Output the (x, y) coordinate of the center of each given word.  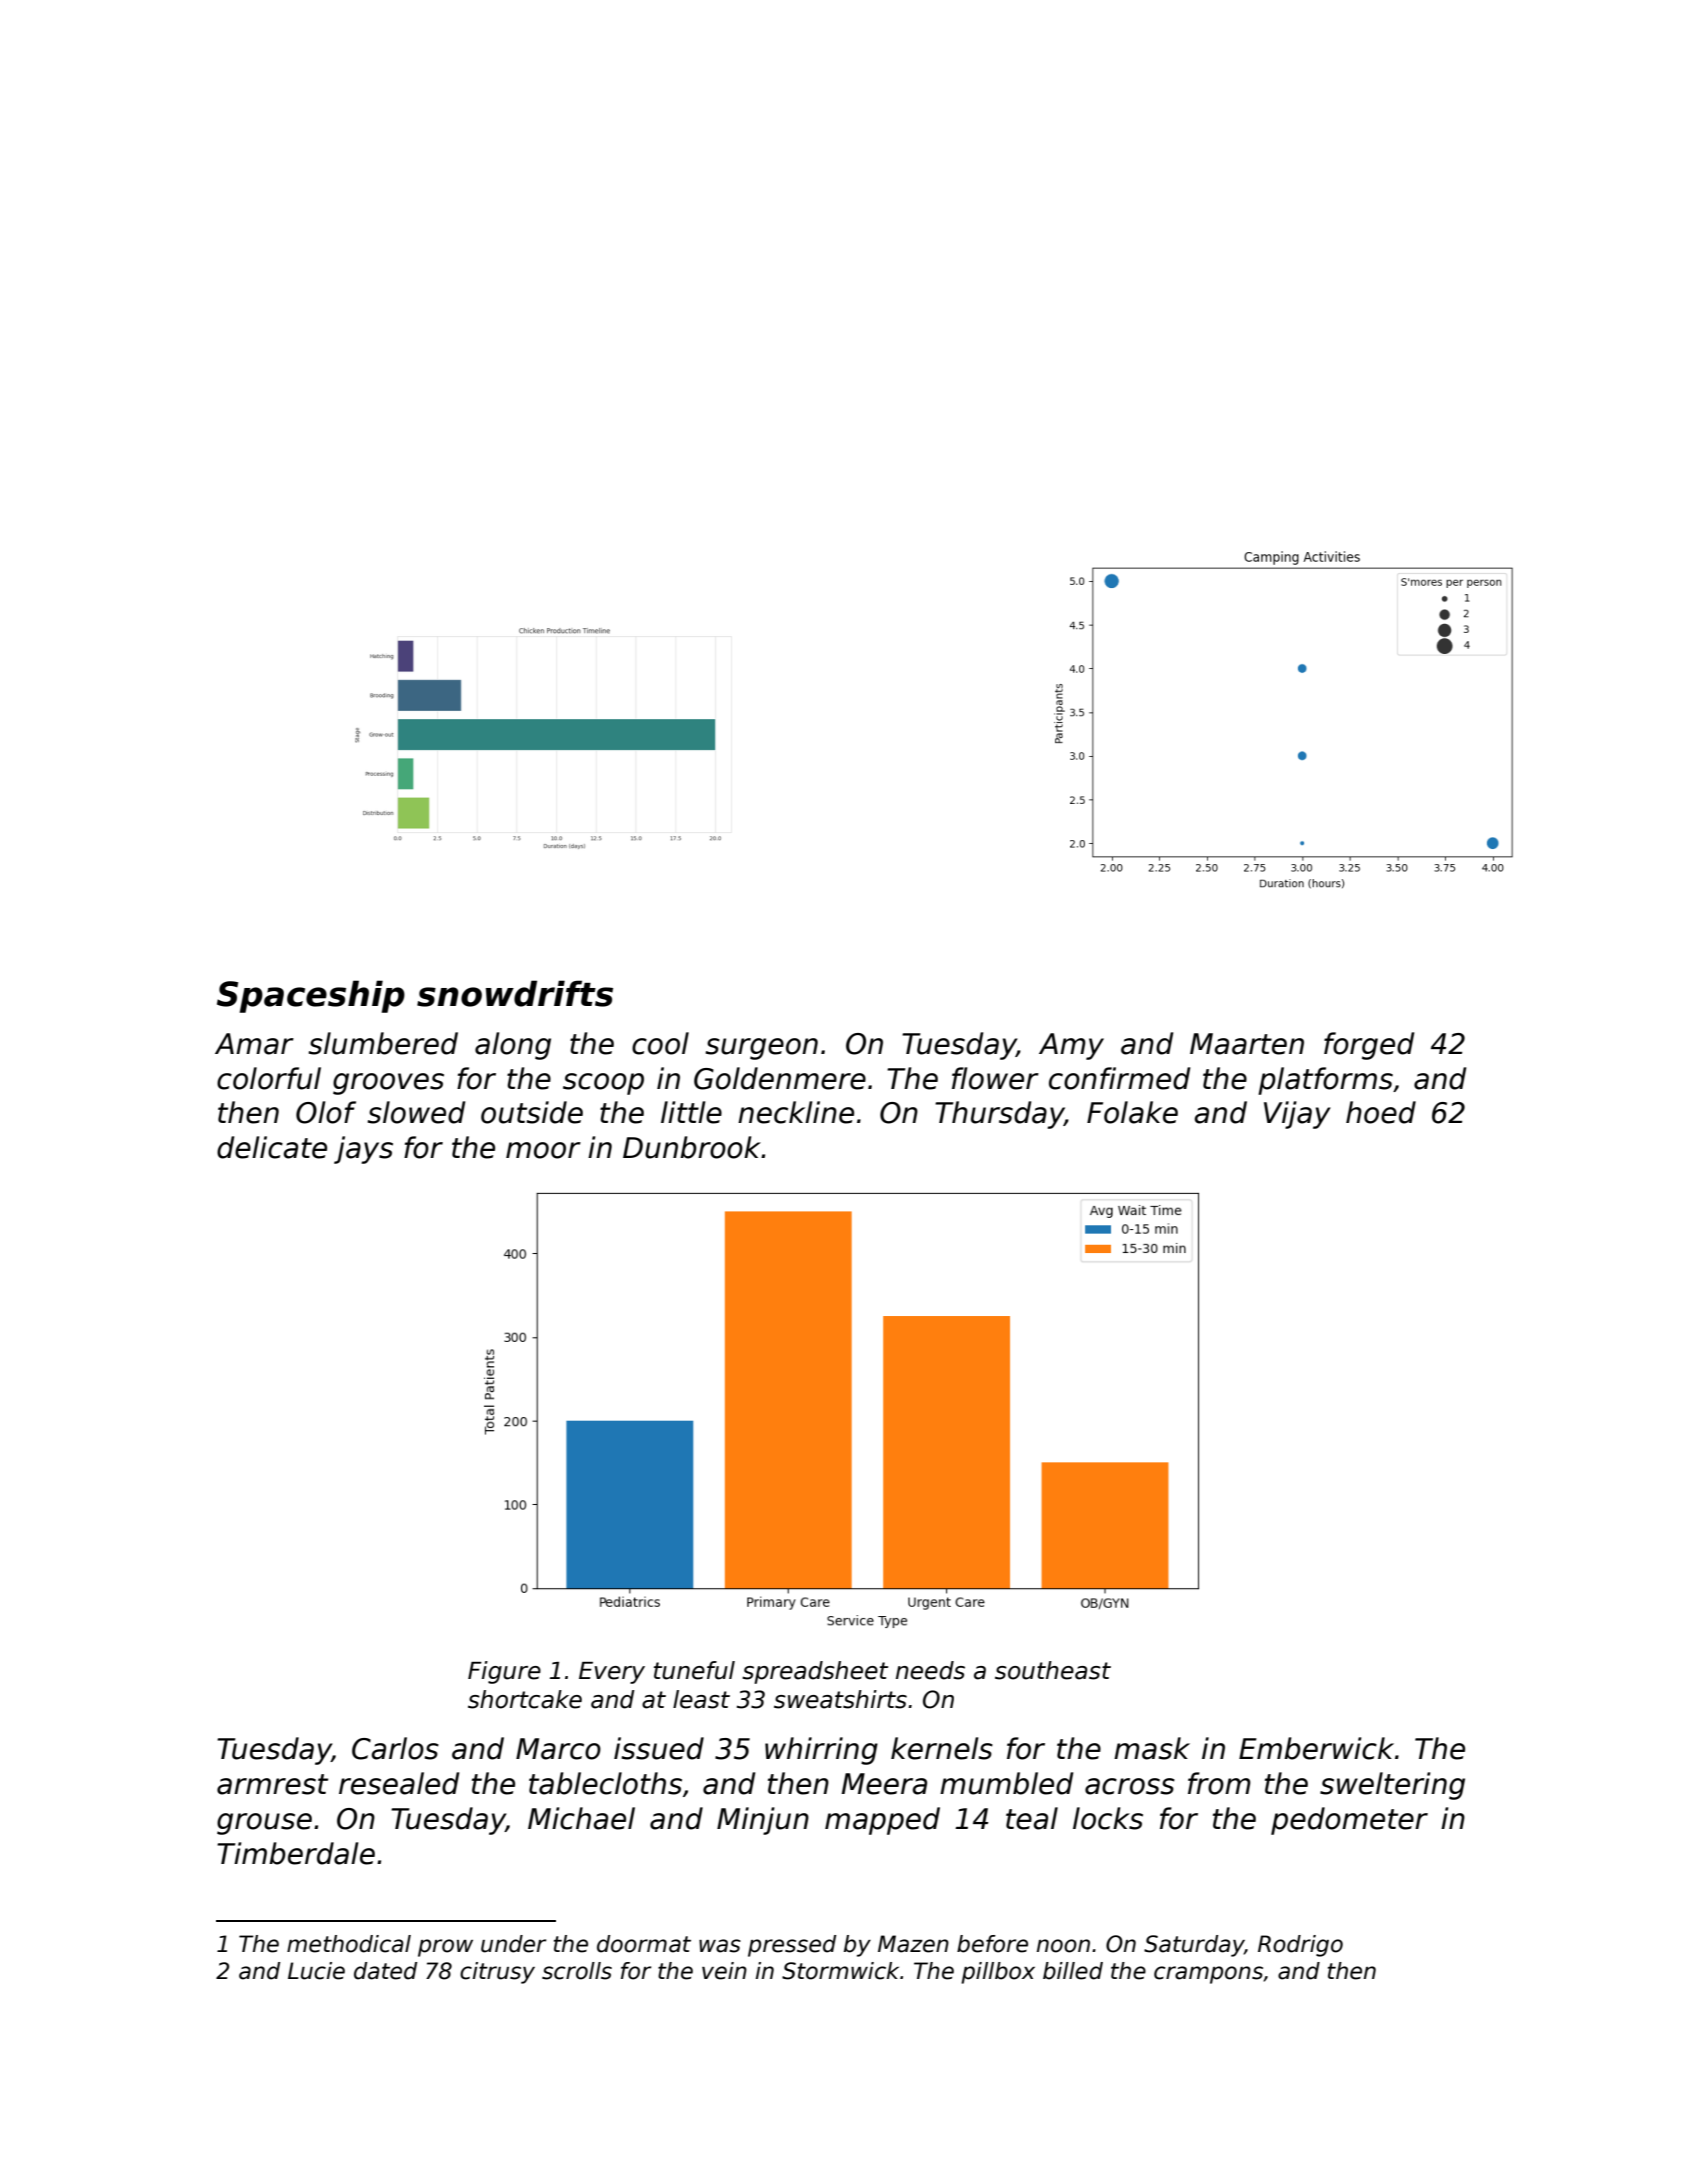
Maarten (1247, 1044)
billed (1073, 1971)
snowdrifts (515, 993)
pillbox (998, 1973)
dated (385, 1971)
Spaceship (311, 996)
